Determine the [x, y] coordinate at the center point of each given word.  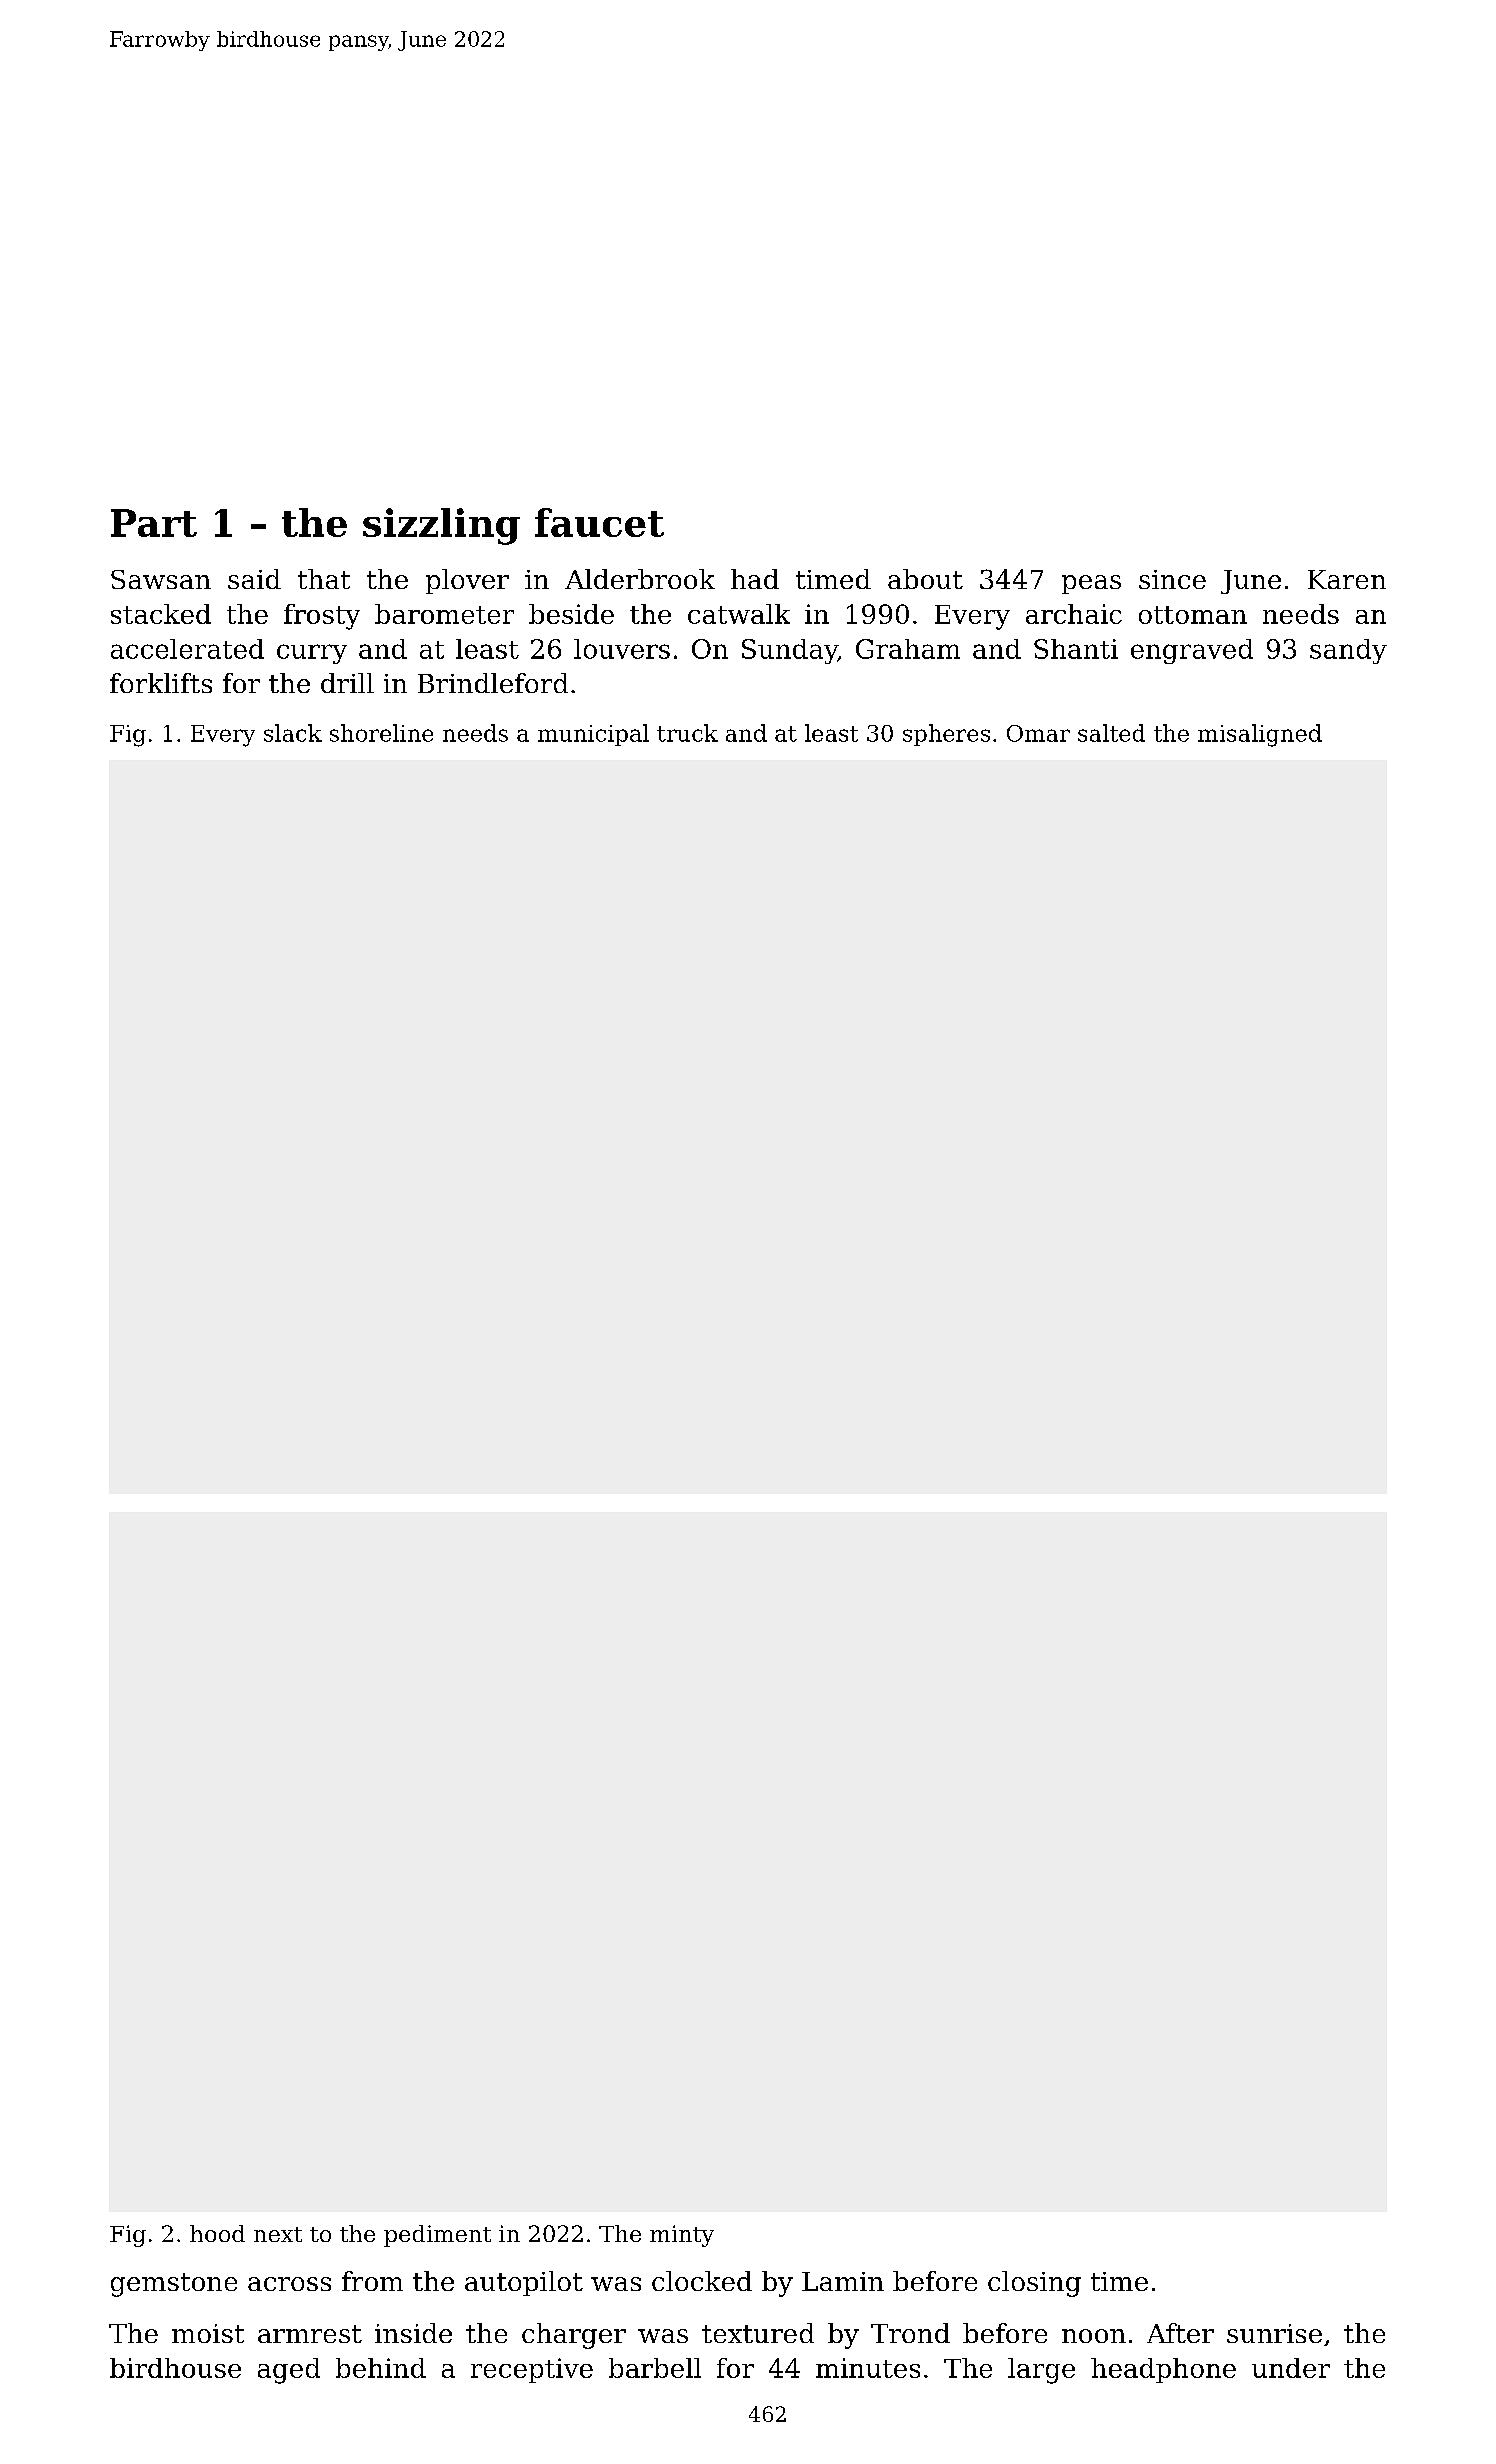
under [1291, 2368]
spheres [946, 735]
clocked [702, 2281]
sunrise [1274, 2333]
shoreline [381, 733]
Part [154, 523]
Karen [1347, 579]
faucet [599, 522]
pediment [437, 2236]
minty [682, 2236]
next [278, 2234]
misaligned [1260, 735]
